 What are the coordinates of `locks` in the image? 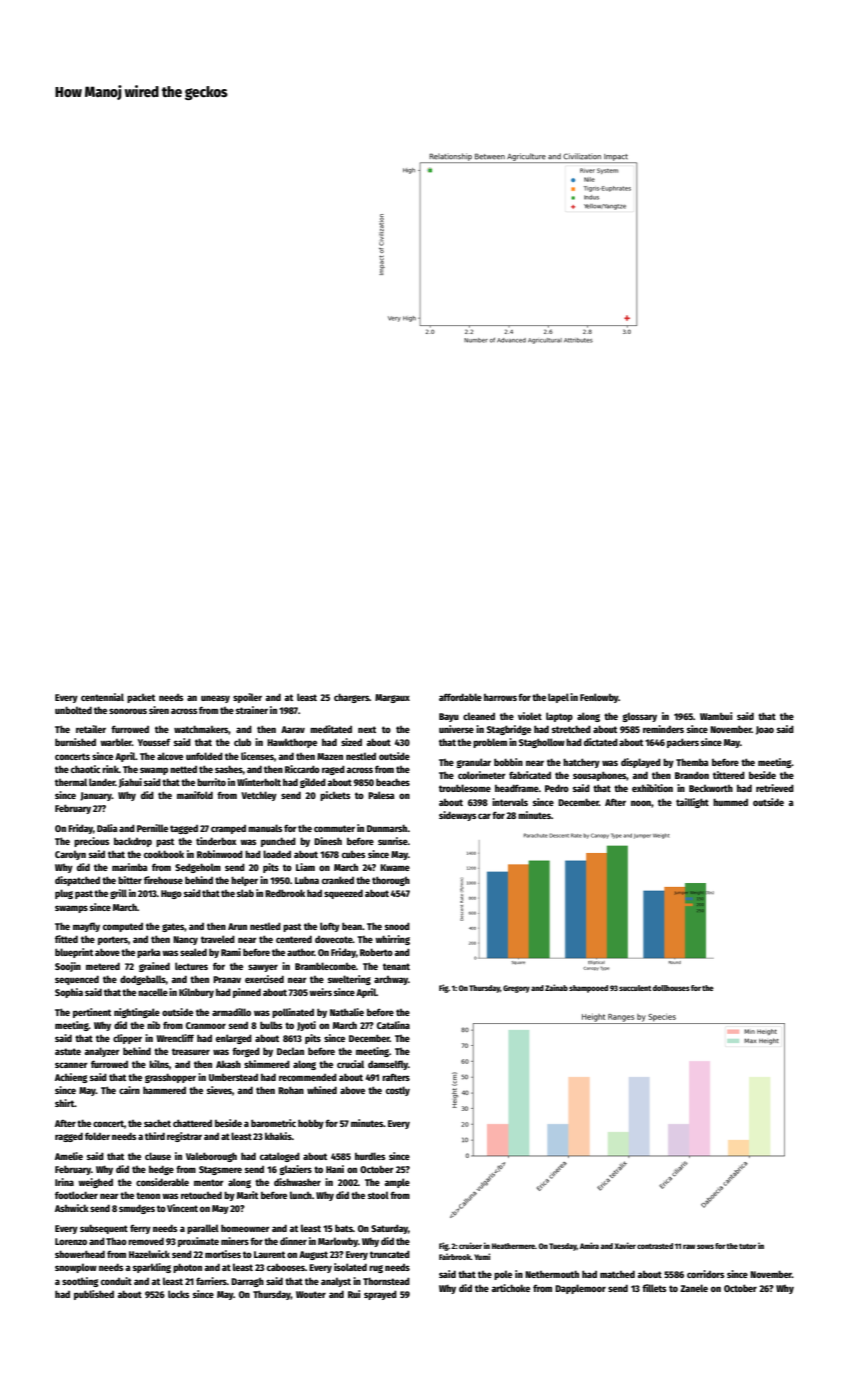 It's located at (179, 1294).
